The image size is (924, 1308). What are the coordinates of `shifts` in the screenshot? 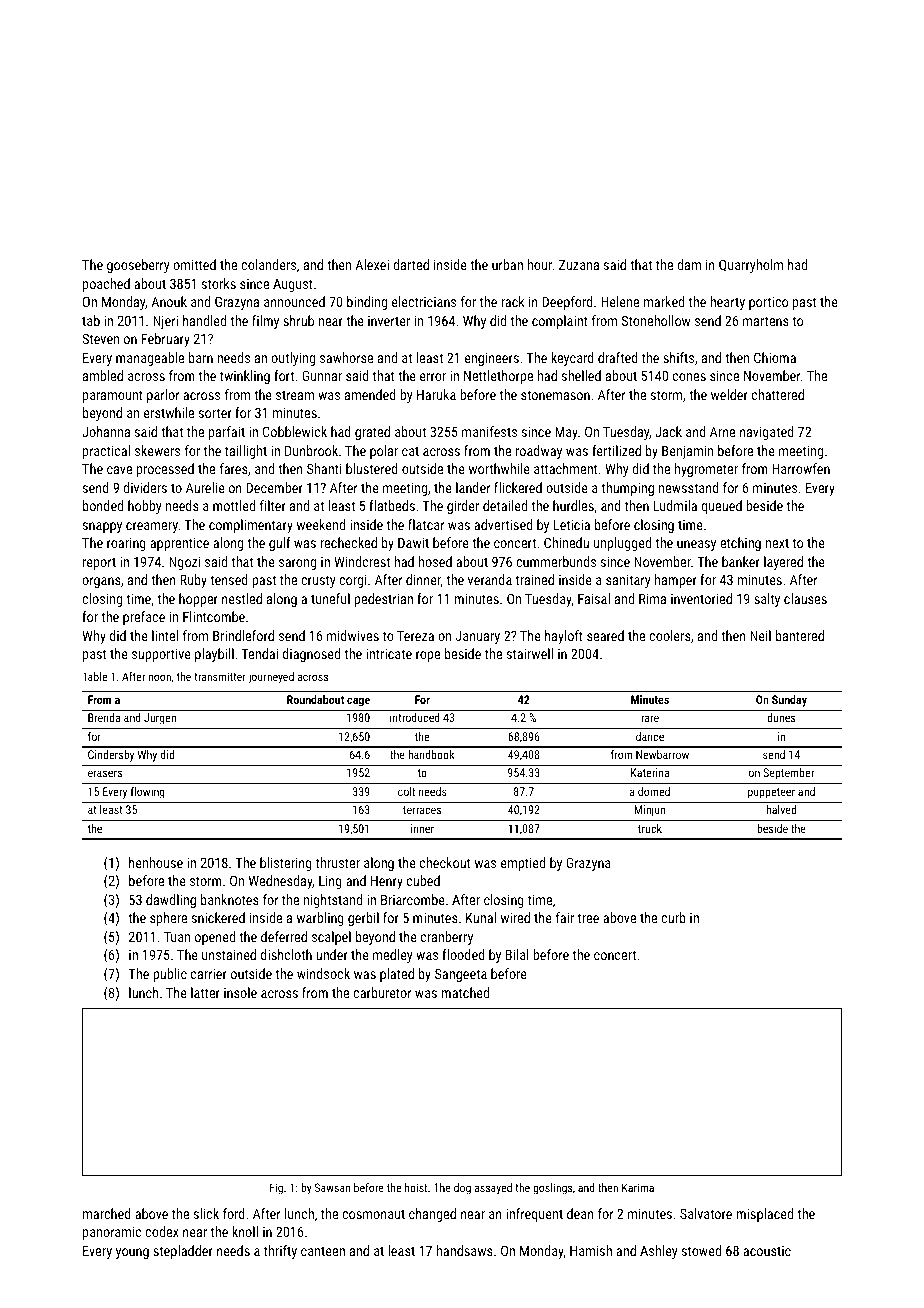 It's located at (678, 357).
